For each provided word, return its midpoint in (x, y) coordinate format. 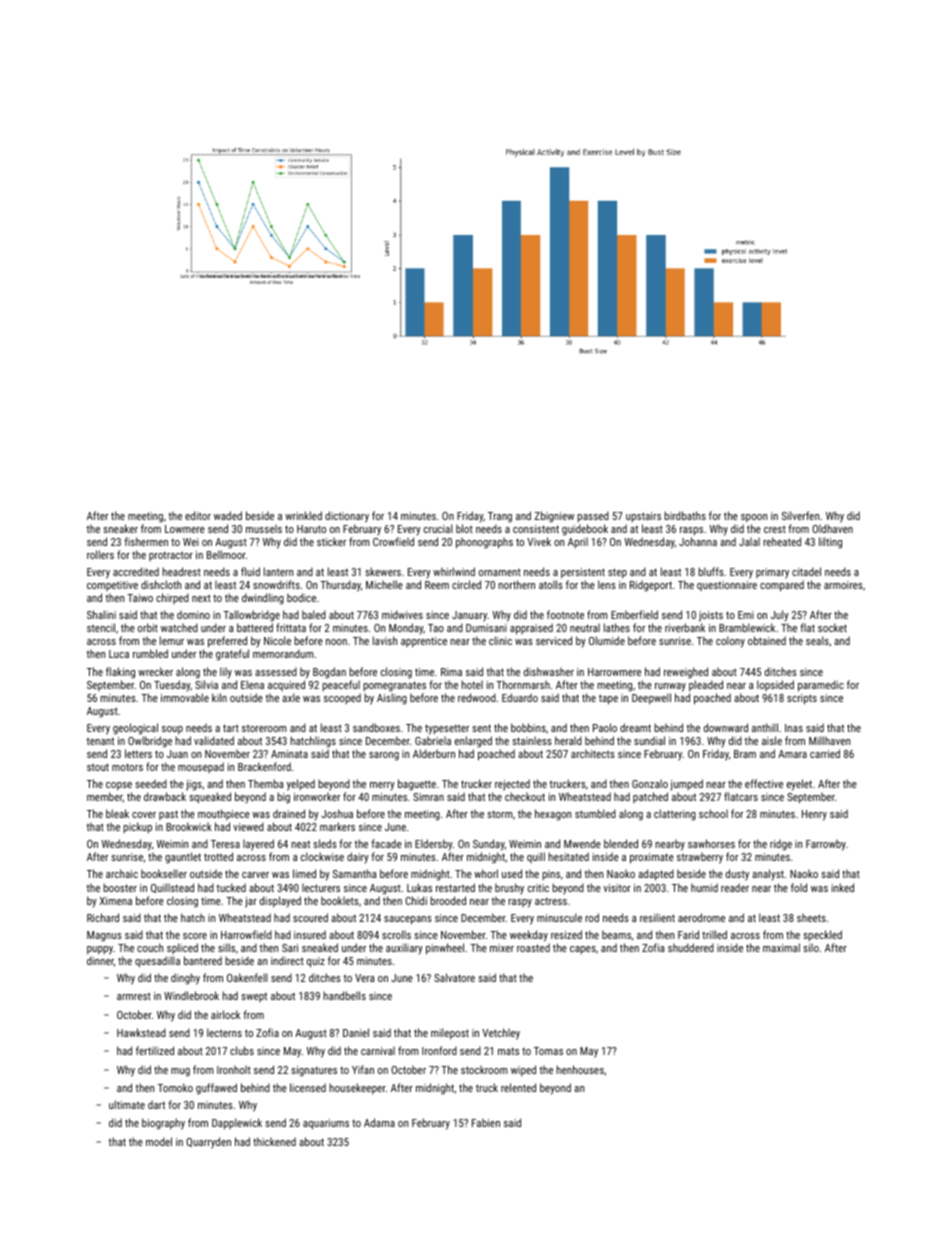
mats (508, 1051)
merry (382, 786)
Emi (746, 615)
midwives (402, 614)
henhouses (580, 1069)
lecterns (224, 1032)
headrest (181, 571)
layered (258, 845)
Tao (436, 628)
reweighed (686, 673)
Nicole (277, 640)
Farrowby (826, 845)
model (159, 1141)
